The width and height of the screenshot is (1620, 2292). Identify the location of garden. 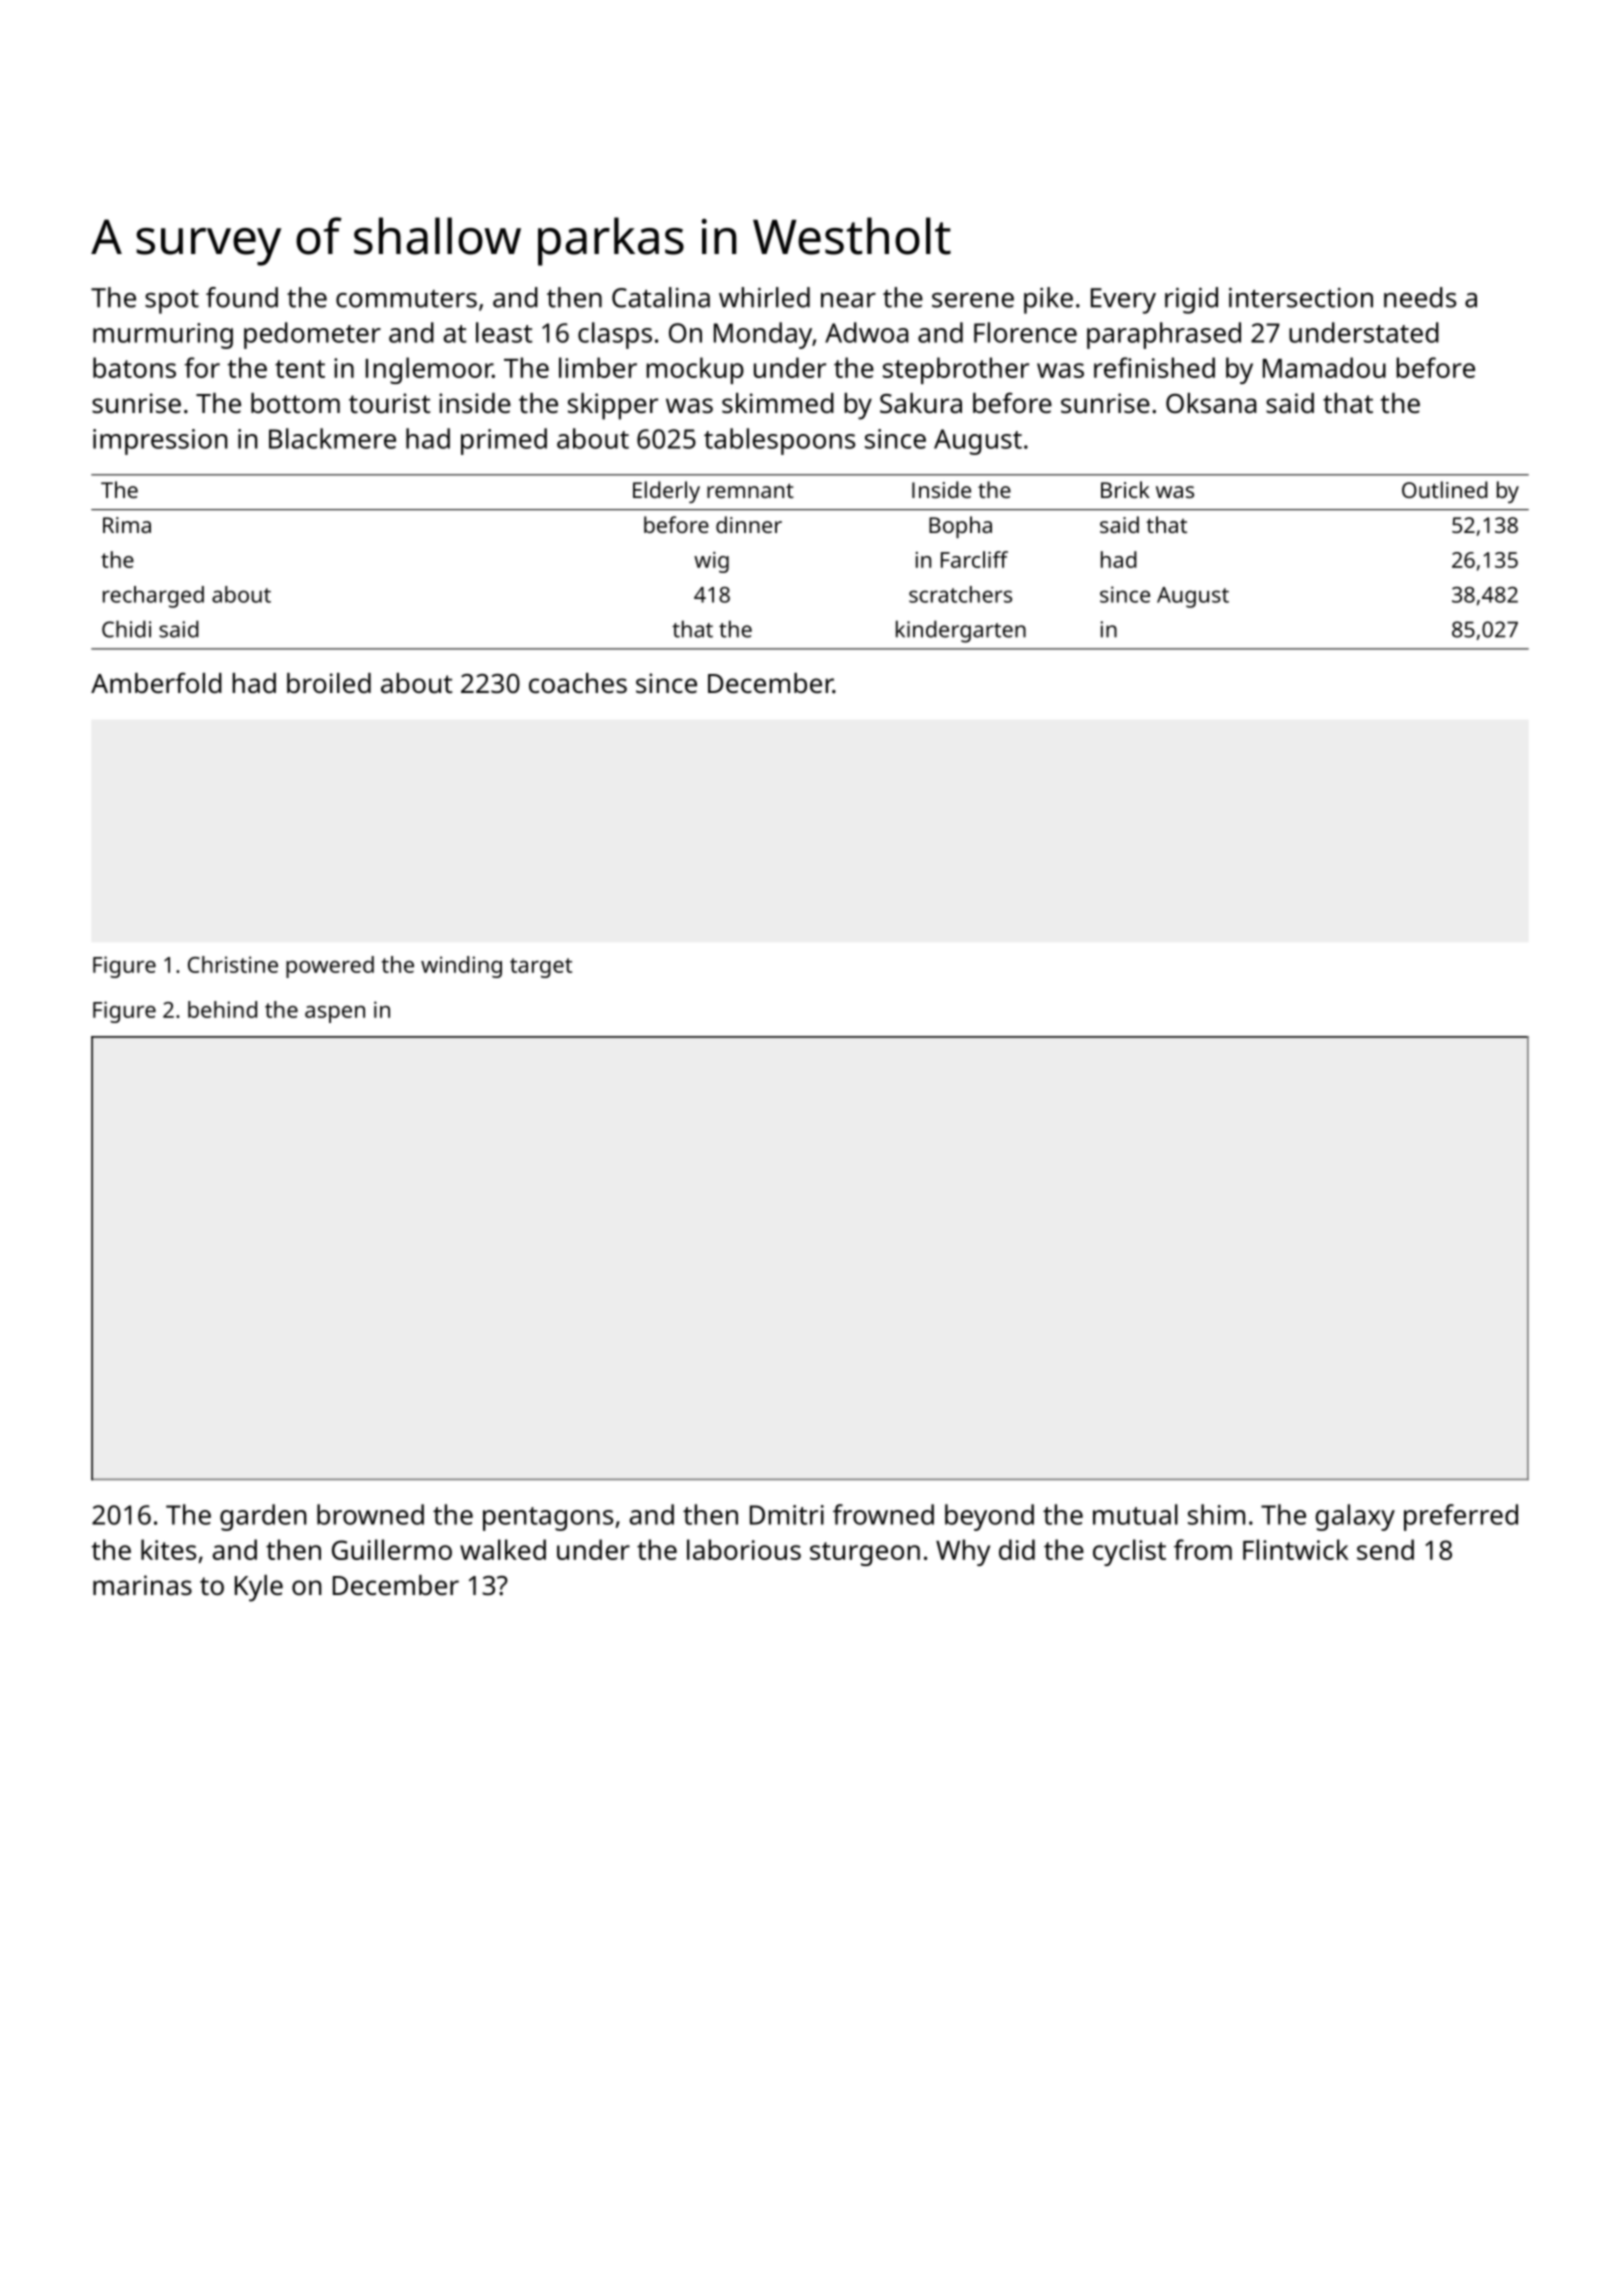
(263, 1517).
